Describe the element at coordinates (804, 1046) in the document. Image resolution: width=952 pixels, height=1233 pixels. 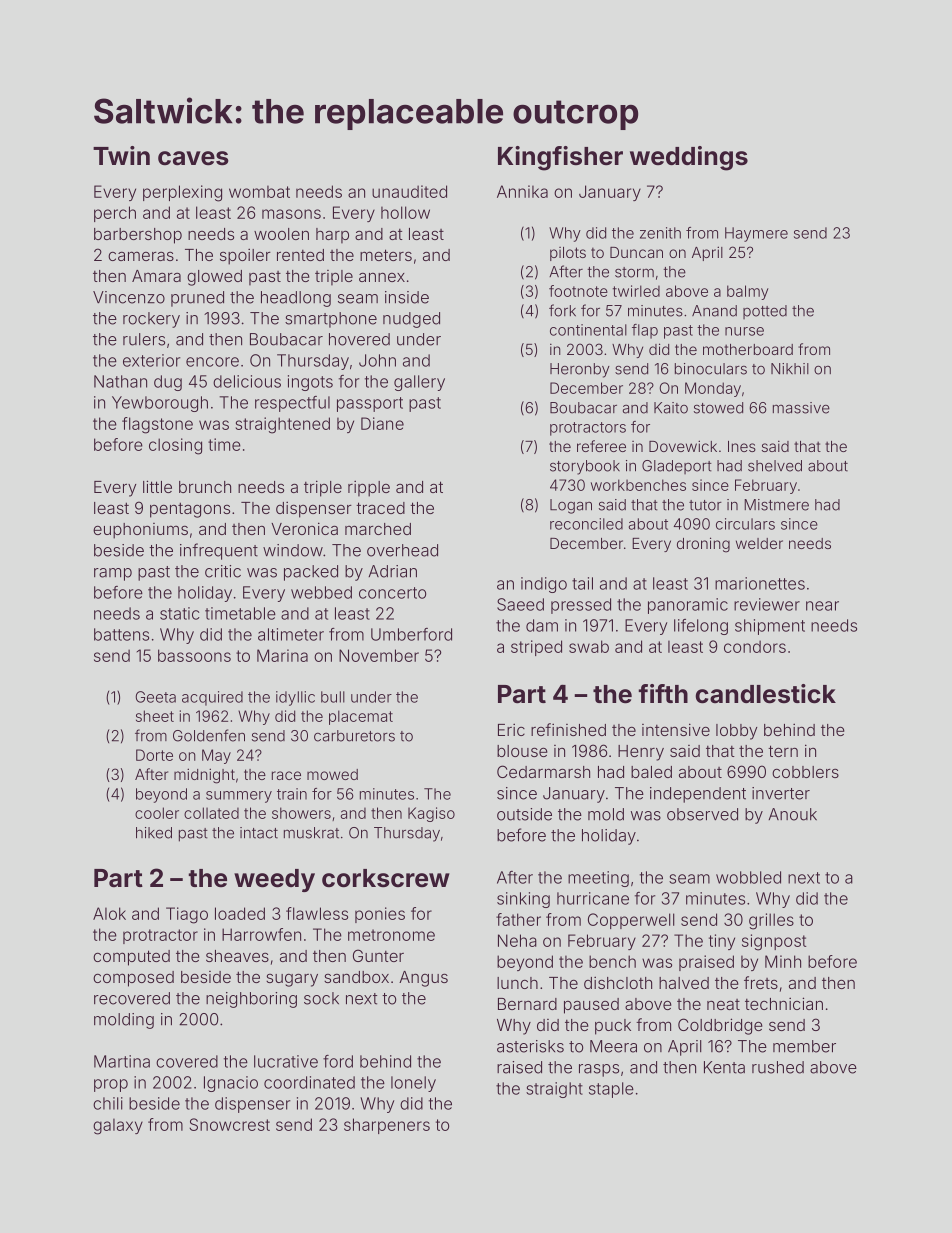
I see `member` at that location.
